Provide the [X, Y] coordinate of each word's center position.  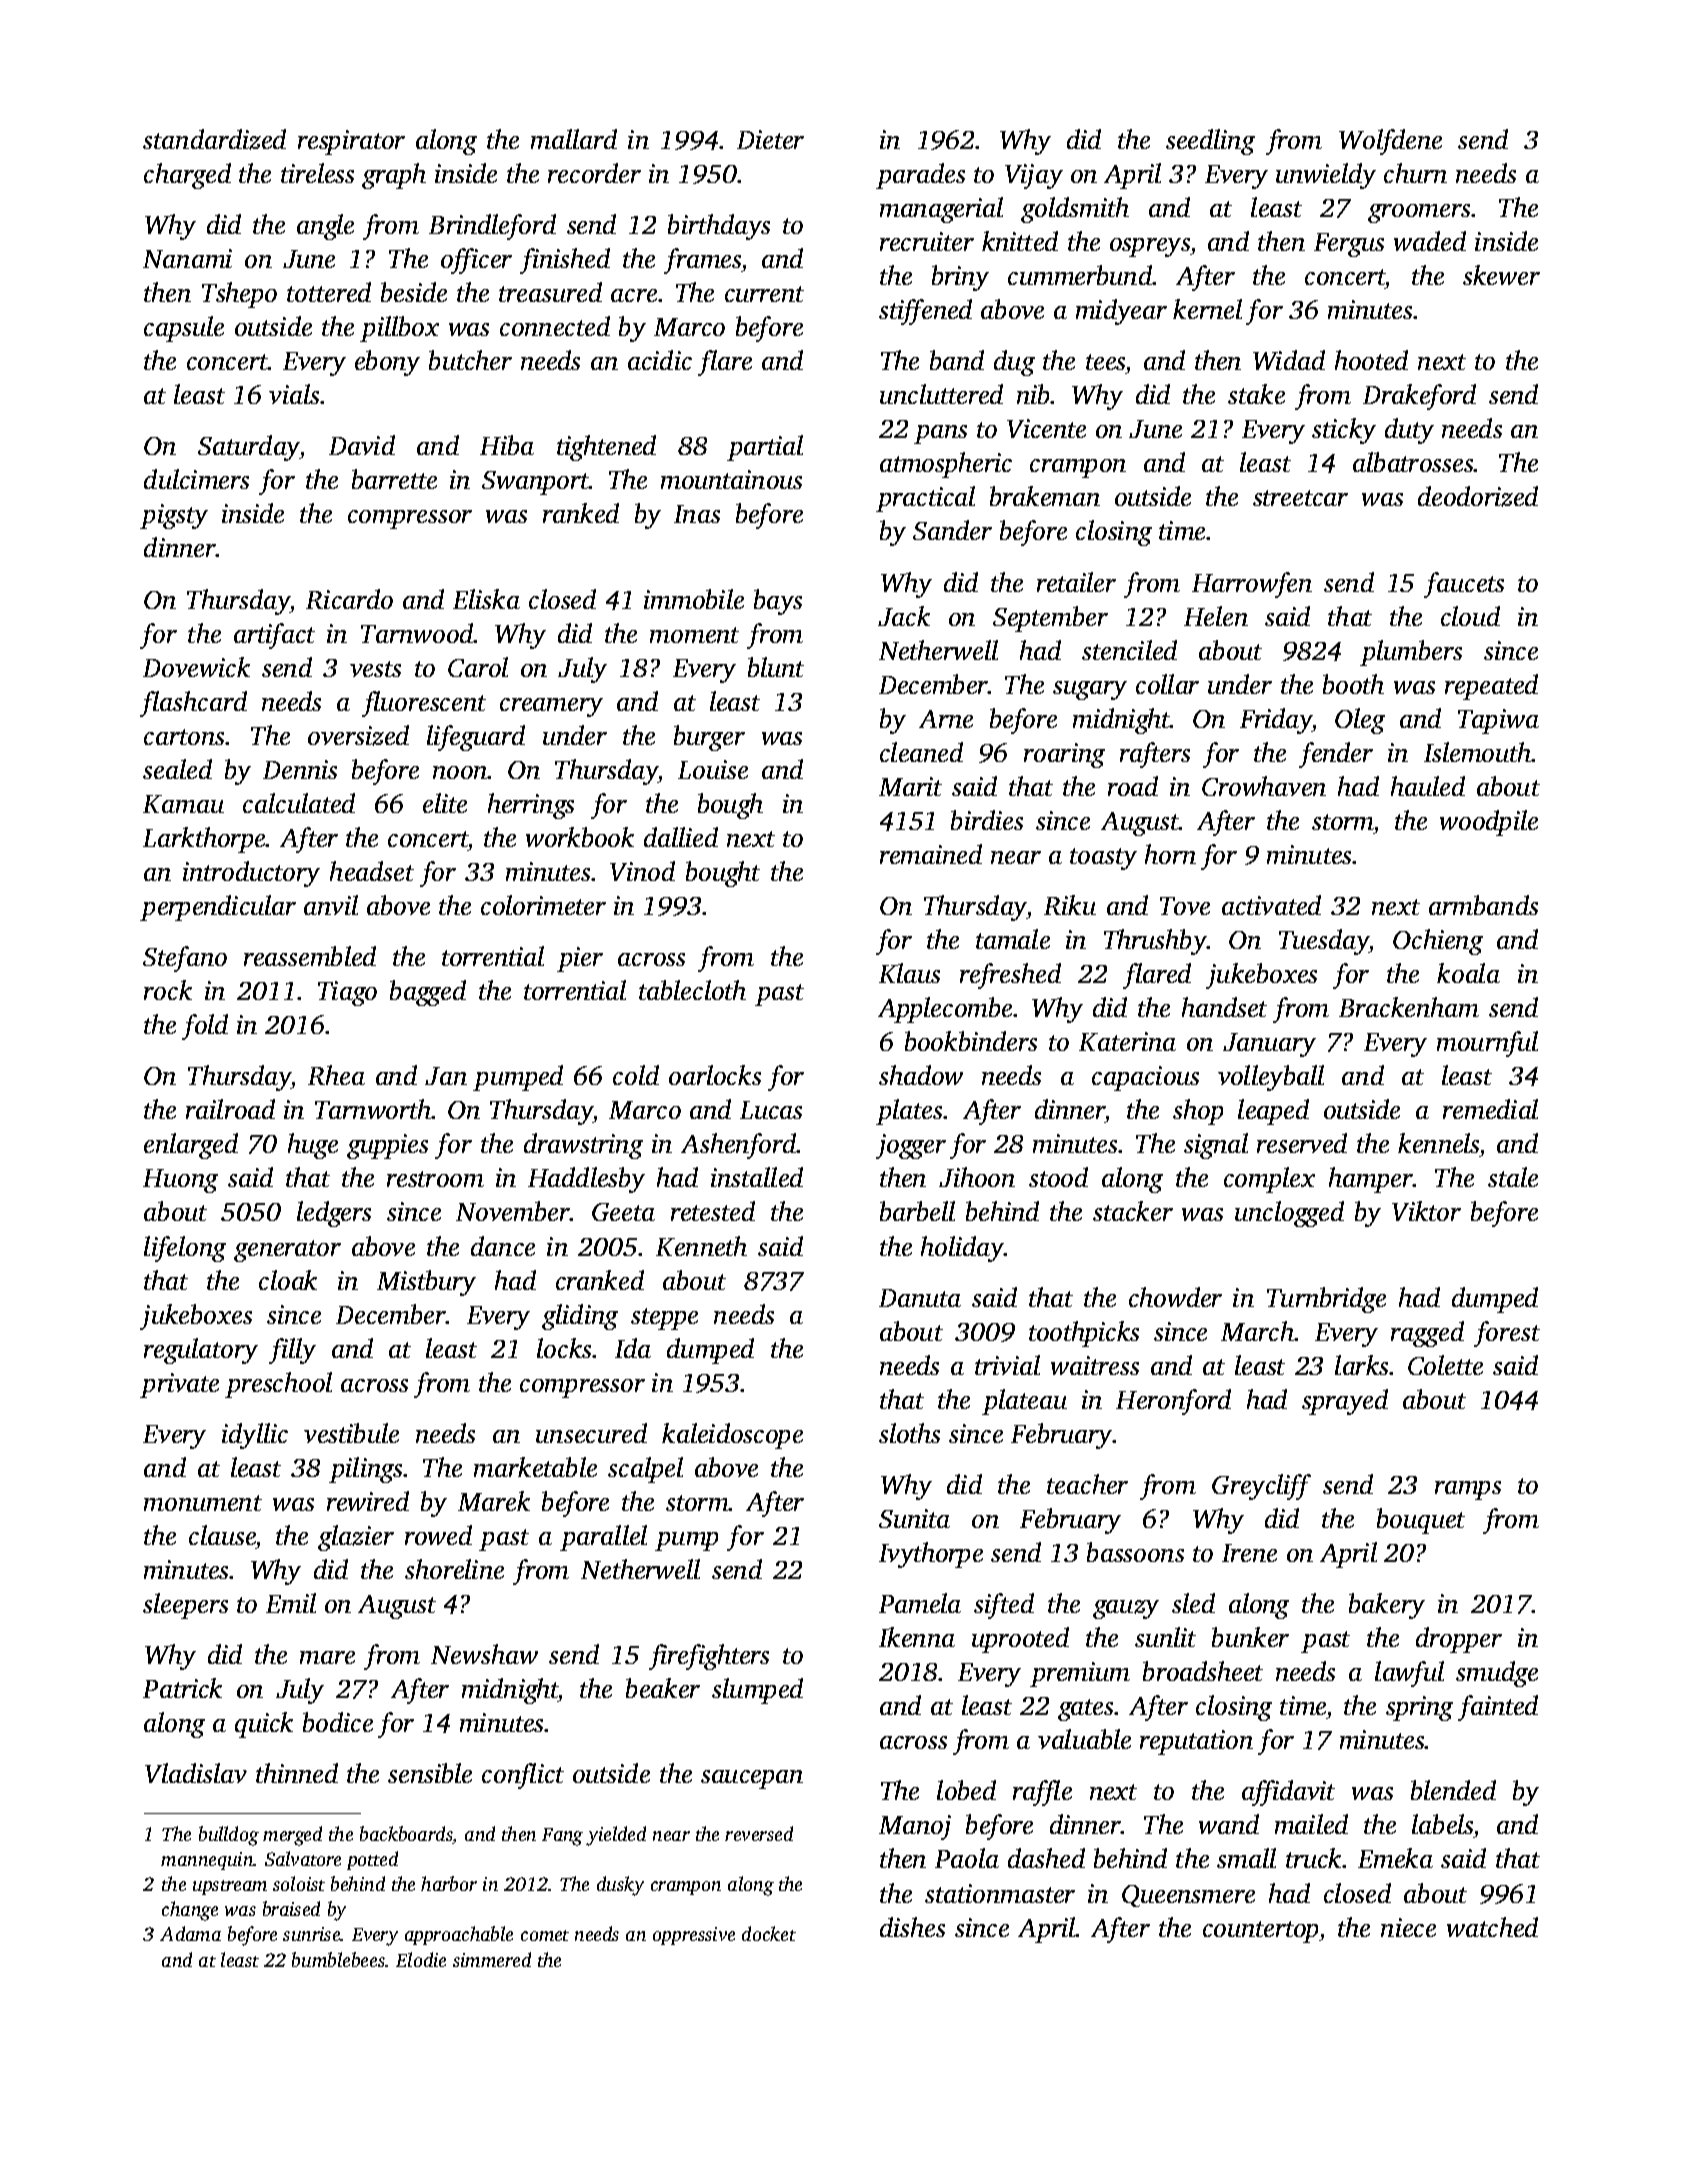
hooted [1371, 360]
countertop [1260, 1932]
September [1050, 619]
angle [325, 227]
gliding [580, 1317]
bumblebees [338, 1959]
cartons [184, 737]
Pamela [920, 1603]
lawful [1409, 1674]
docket [769, 1933]
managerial [941, 210]
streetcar [1300, 498]
